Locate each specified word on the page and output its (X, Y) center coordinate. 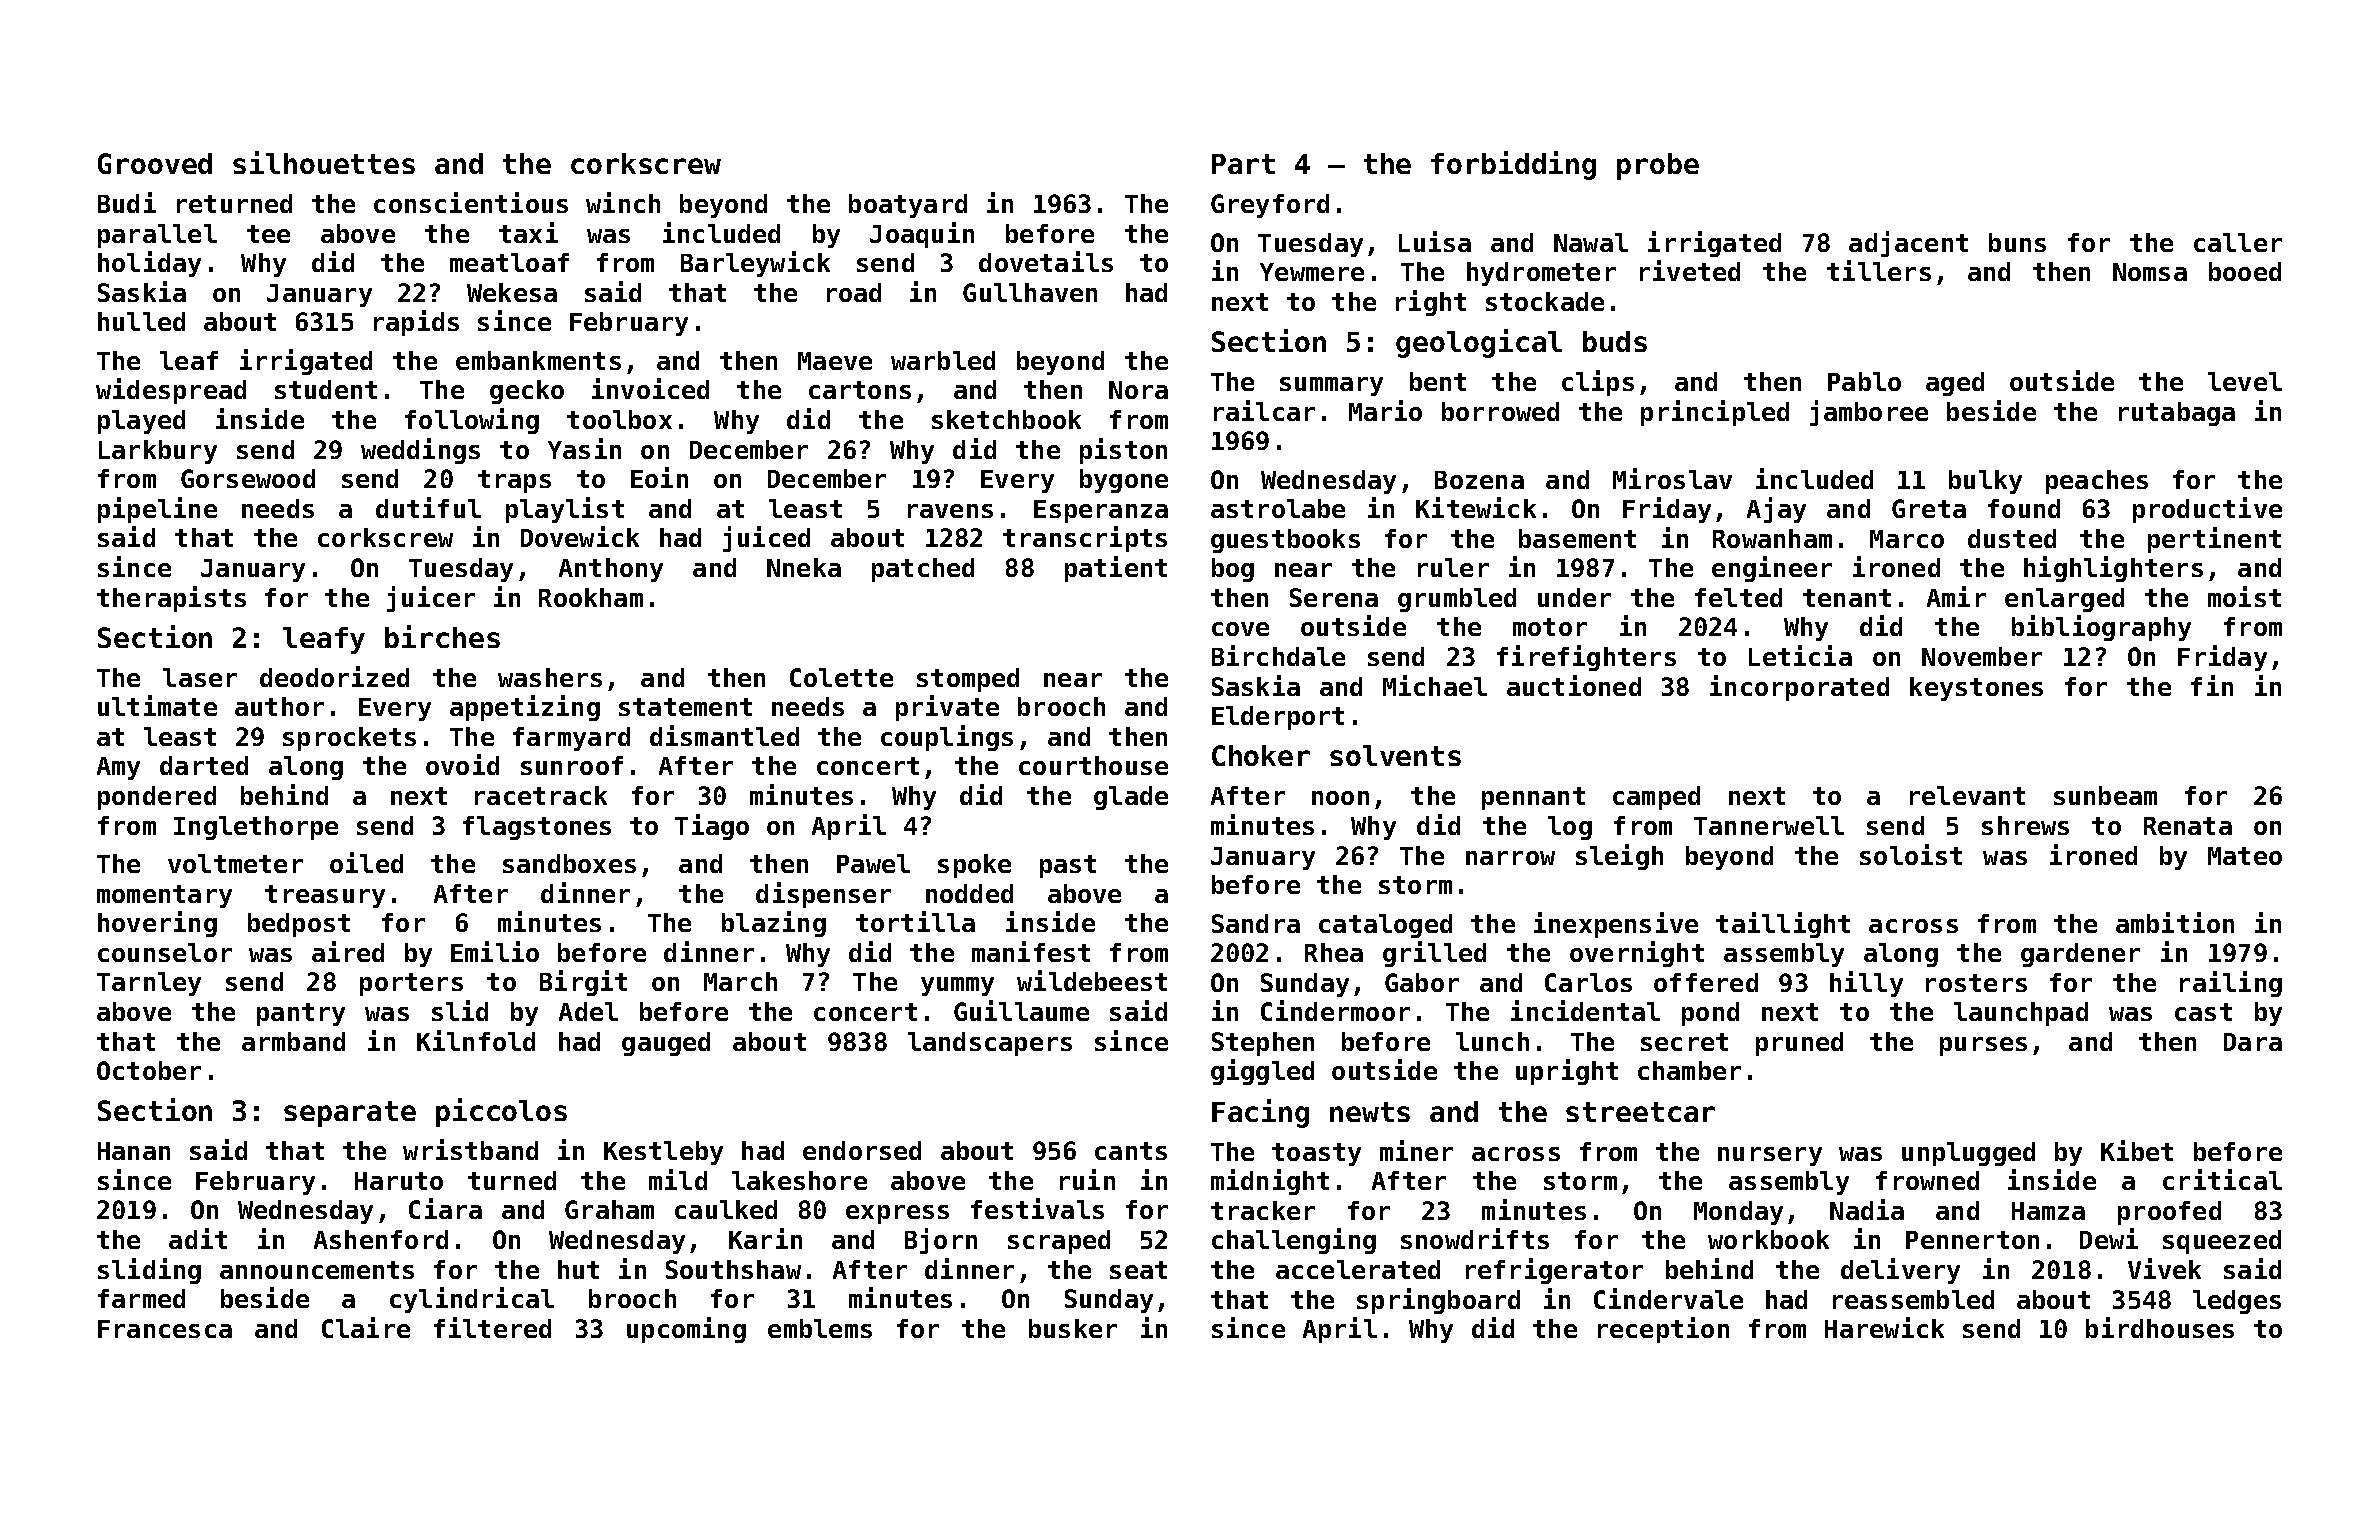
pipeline (157, 510)
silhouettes (324, 162)
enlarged (2064, 600)
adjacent (1908, 244)
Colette (841, 677)
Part (1243, 164)
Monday (1738, 1213)
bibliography (2101, 628)
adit (198, 1238)
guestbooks (1285, 541)
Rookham (591, 597)
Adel (588, 1011)
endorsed (862, 1150)
